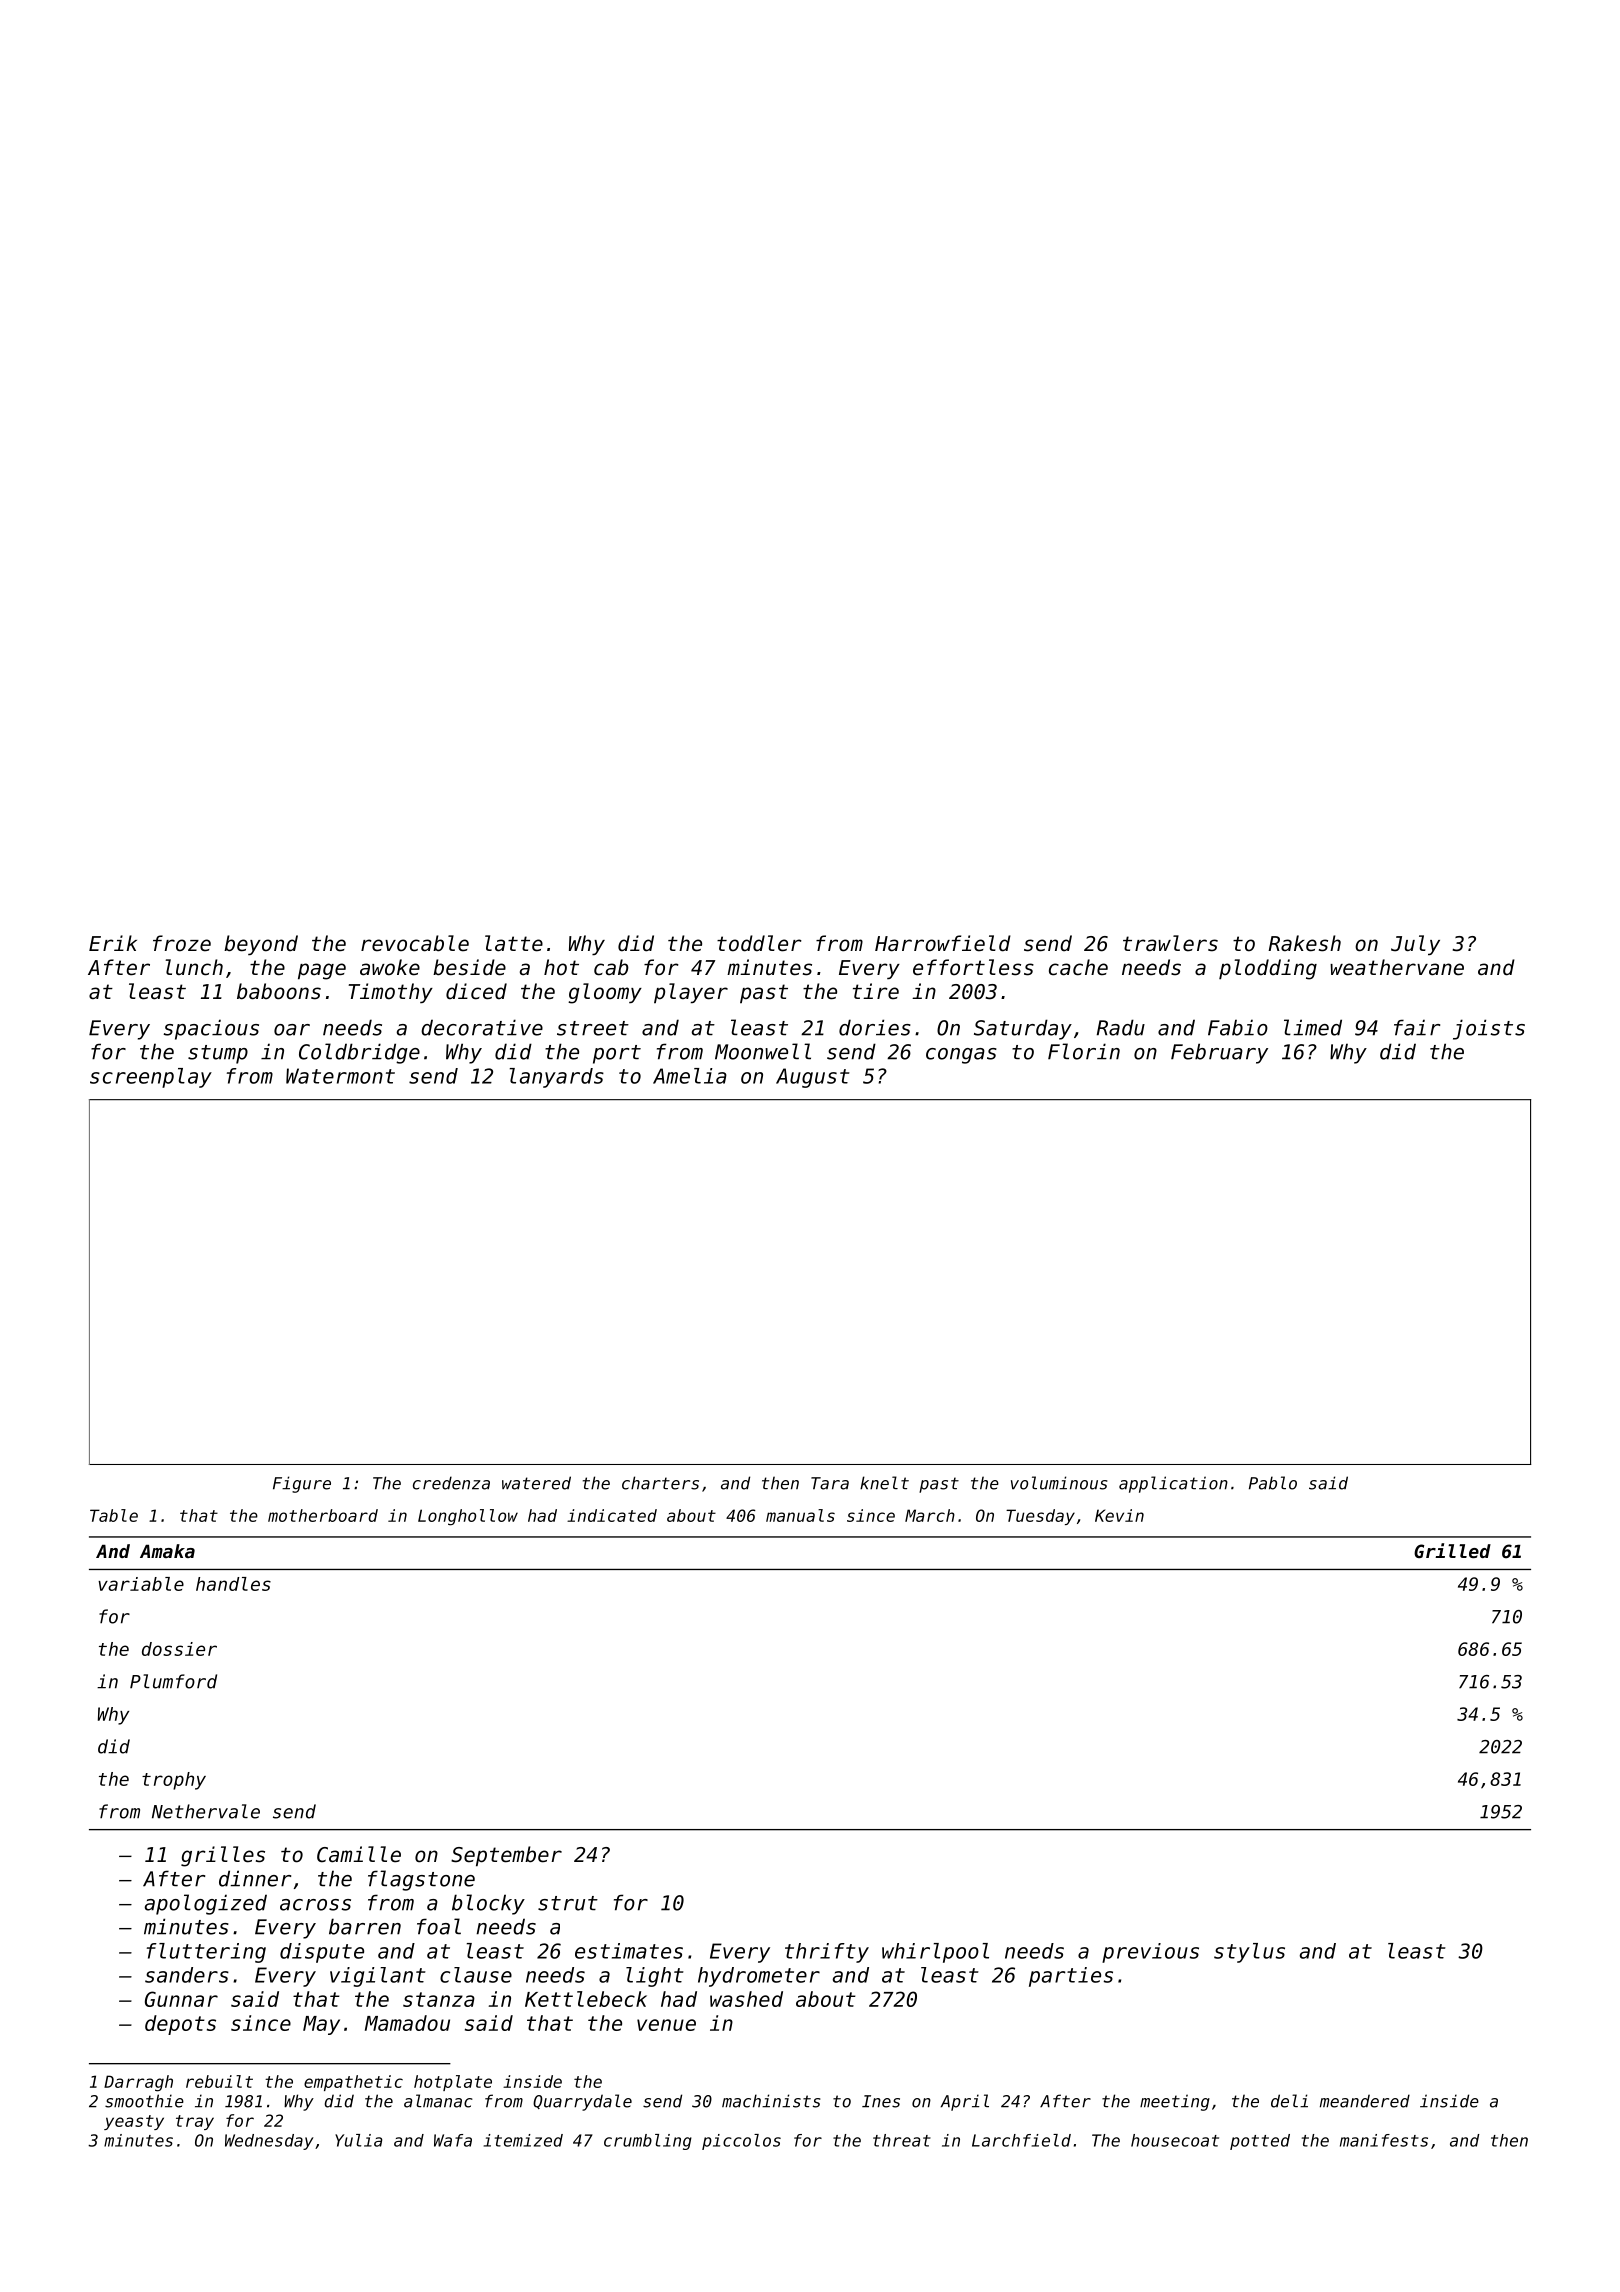 The height and width of the screenshot is (2292, 1620). What do you see at coordinates (1119, 1515) in the screenshot?
I see `Kevin` at bounding box center [1119, 1515].
